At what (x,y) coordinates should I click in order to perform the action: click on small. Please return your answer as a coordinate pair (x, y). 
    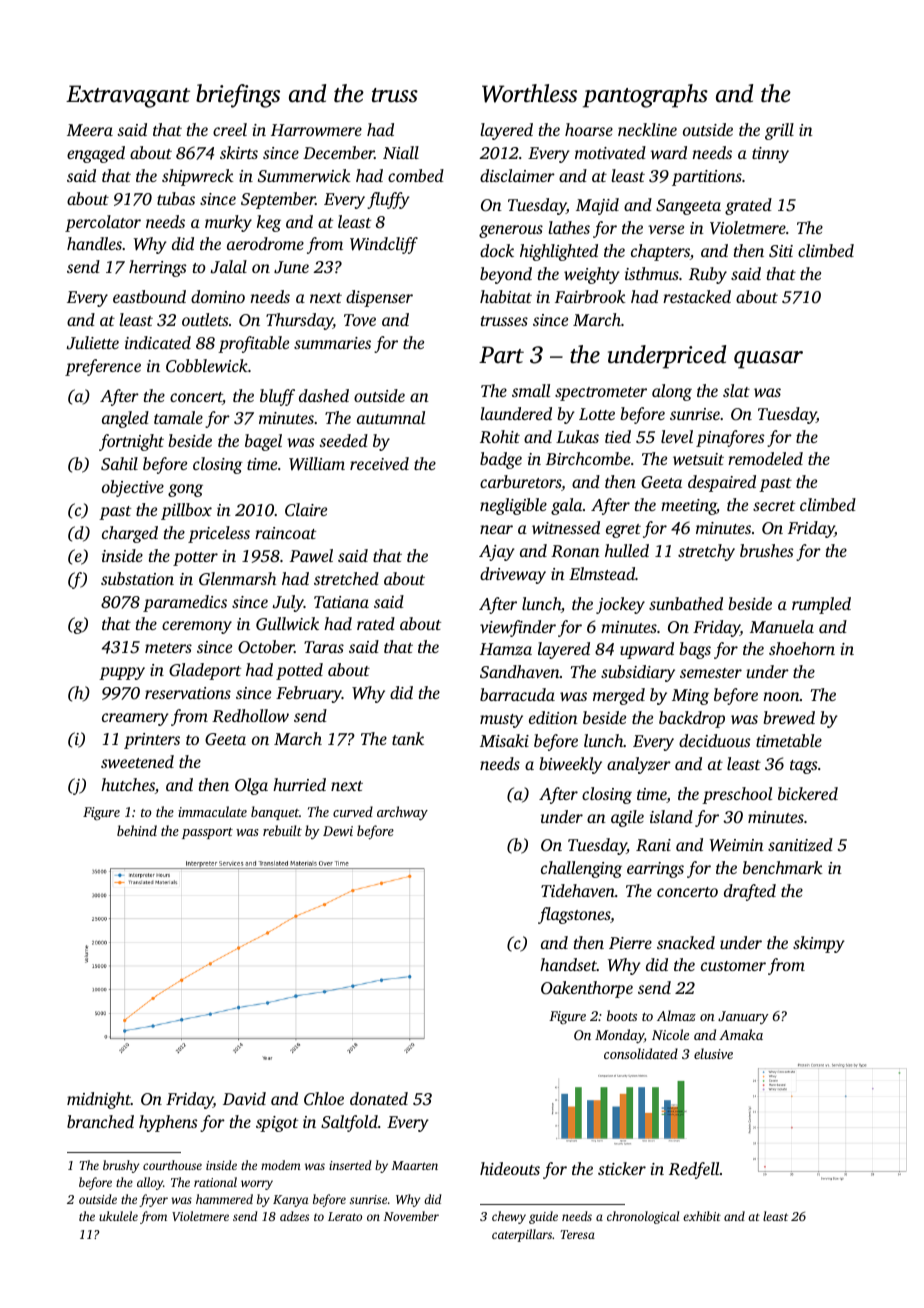
    Looking at the image, I should click on (531, 390).
